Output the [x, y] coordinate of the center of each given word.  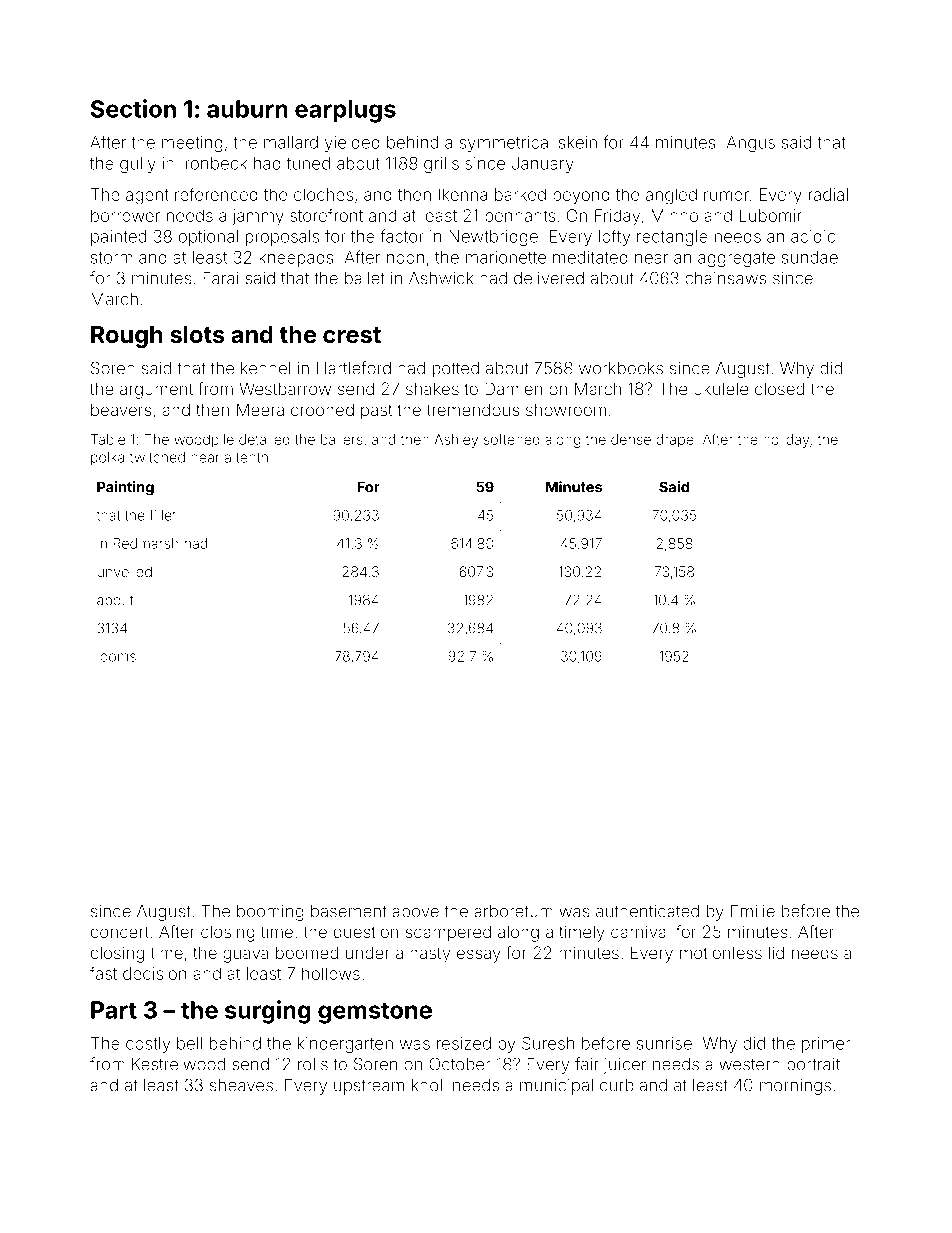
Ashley [456, 441]
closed [779, 388]
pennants [520, 217]
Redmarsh [146, 543]
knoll [429, 1085]
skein [578, 142]
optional [208, 238]
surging [268, 1012]
